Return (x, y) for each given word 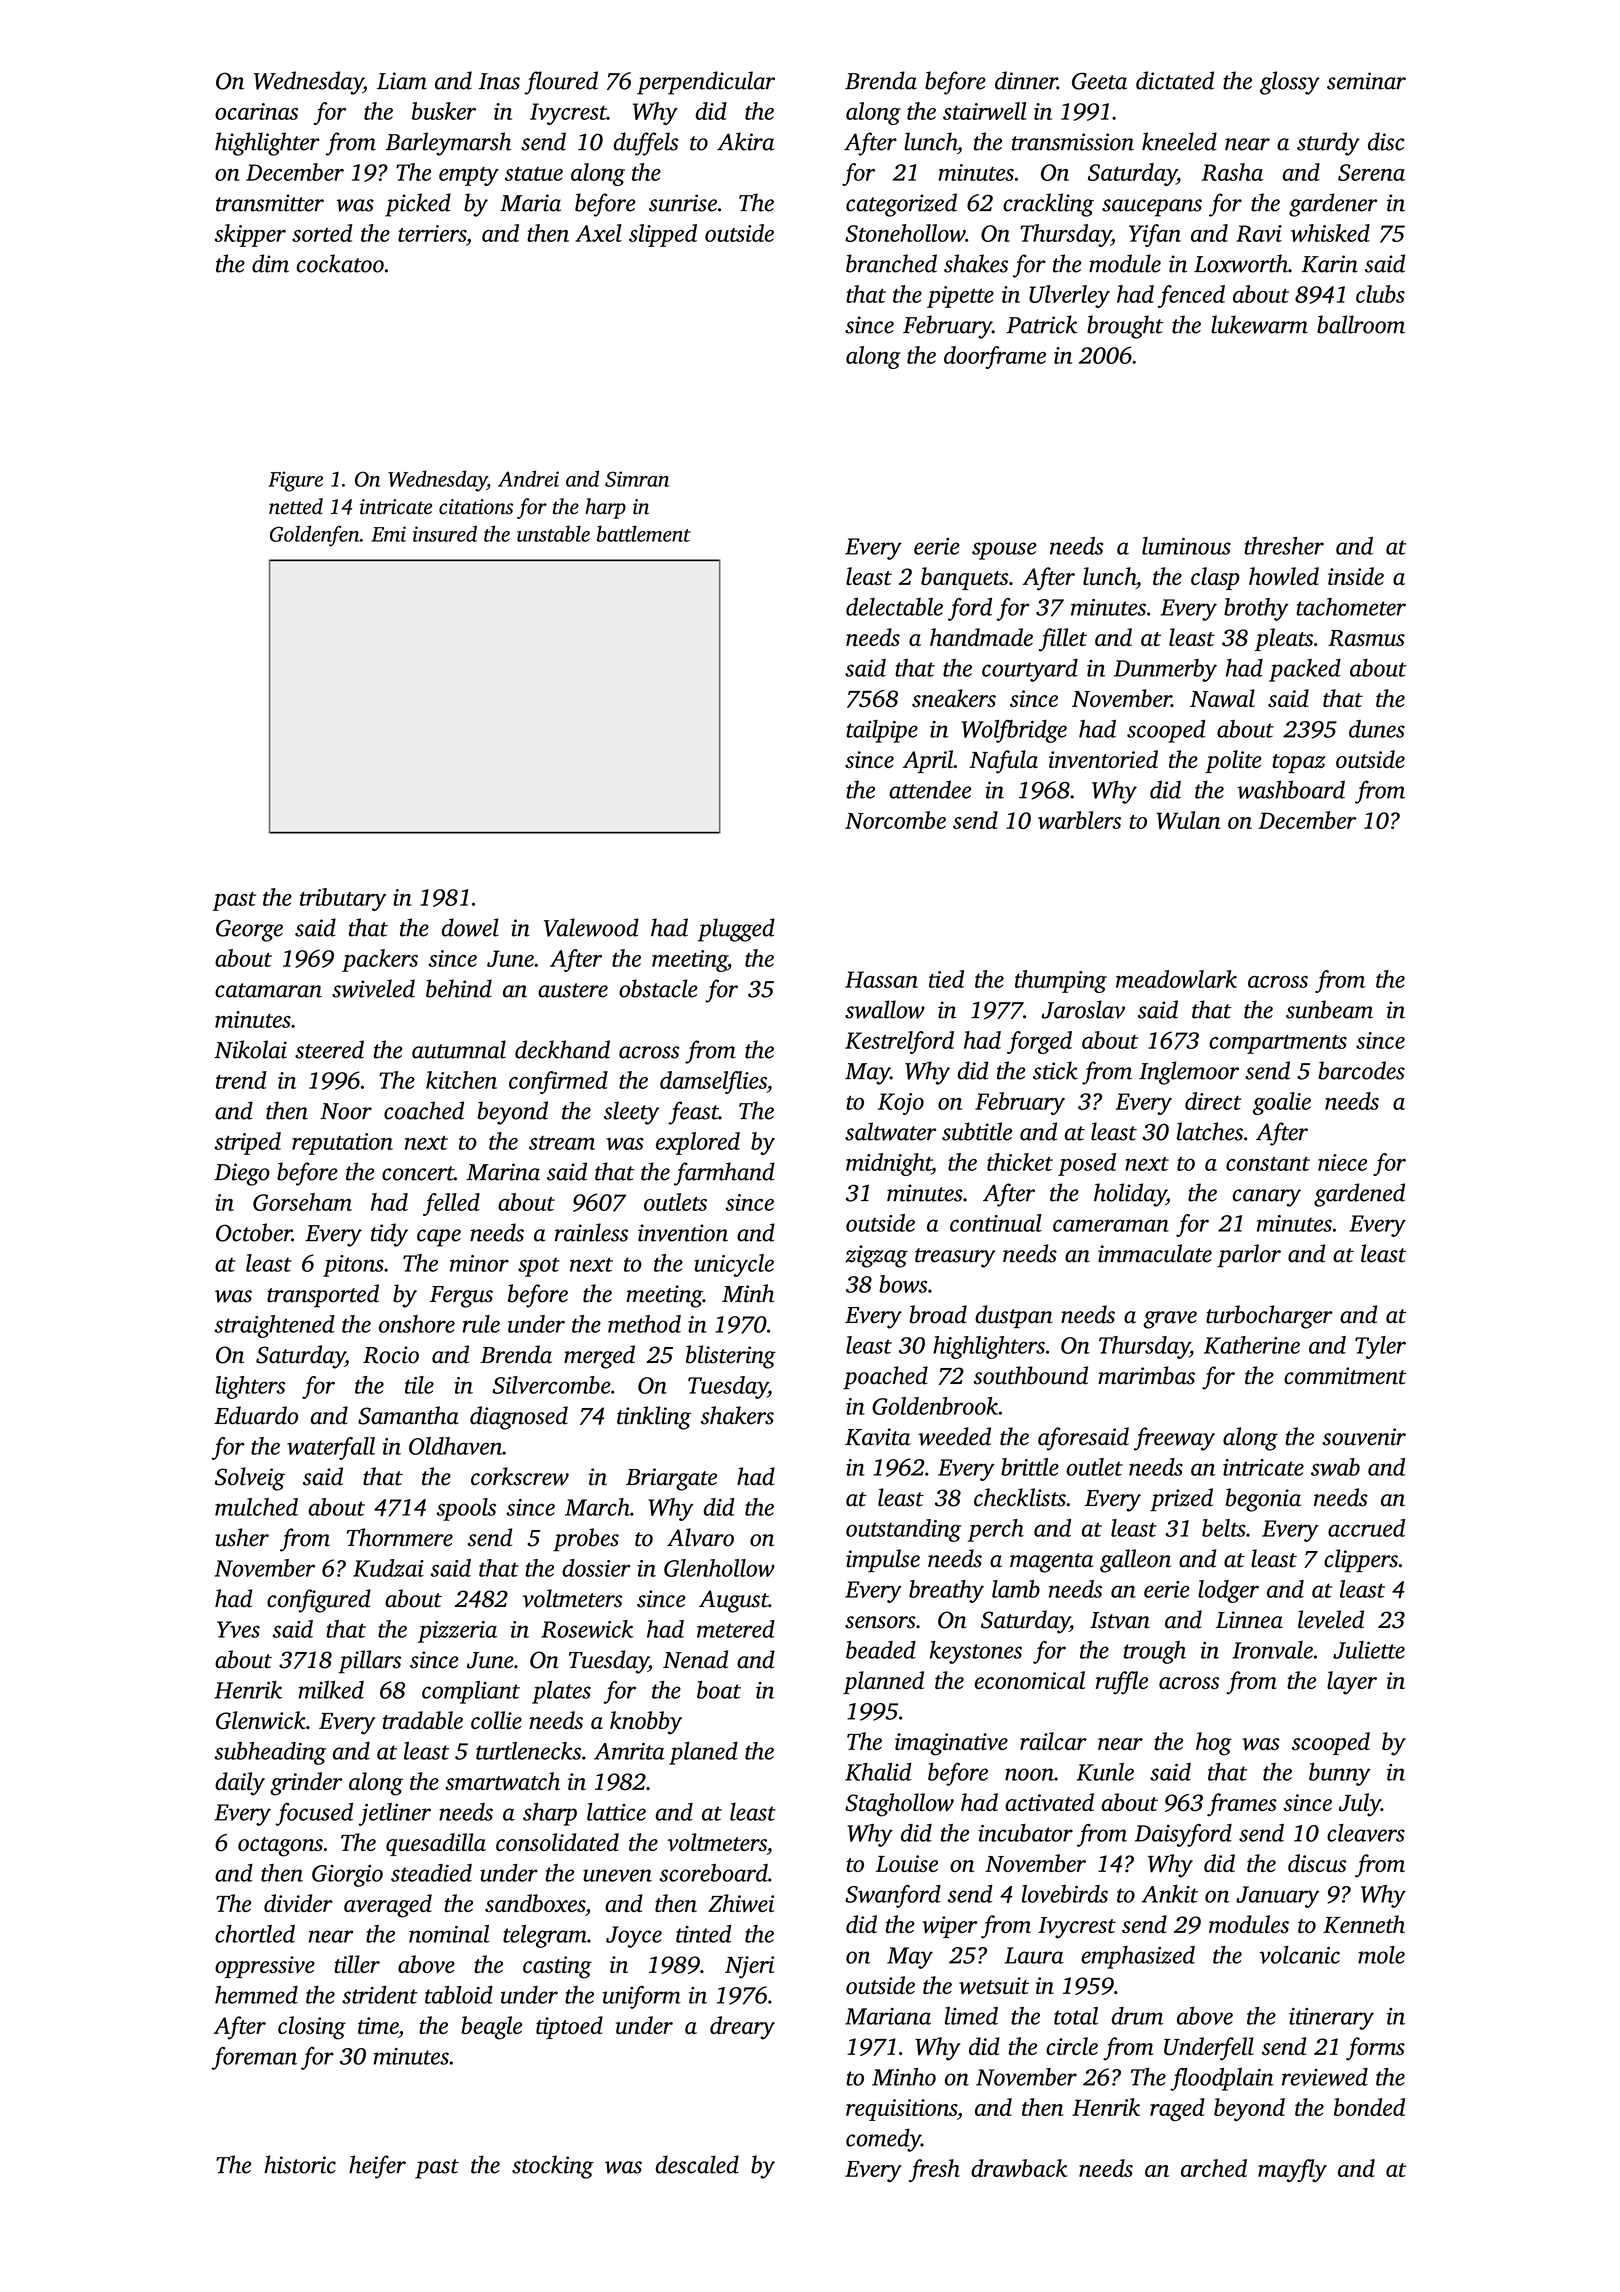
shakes (976, 263)
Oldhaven (455, 1446)
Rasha (1232, 172)
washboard (1291, 789)
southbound (1030, 1375)
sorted (322, 233)
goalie (1282, 1103)
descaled (697, 2164)
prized (1181, 1500)
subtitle (977, 1131)
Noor (346, 1111)
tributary (343, 899)
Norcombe (895, 820)
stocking (553, 2167)
